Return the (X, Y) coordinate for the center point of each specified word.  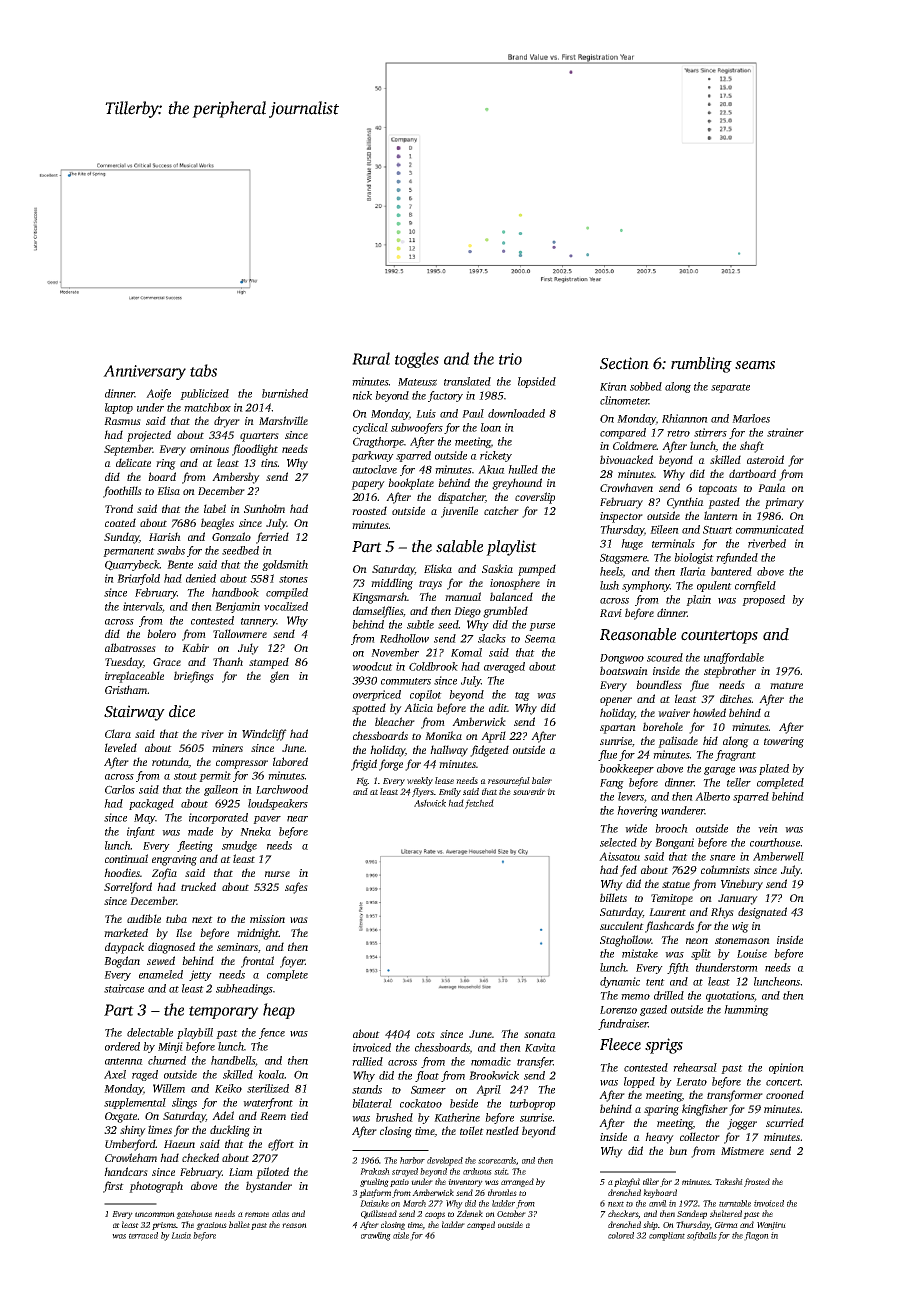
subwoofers (417, 428)
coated (120, 522)
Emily (450, 792)
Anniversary (144, 372)
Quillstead (379, 1214)
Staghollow (625, 941)
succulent (622, 925)
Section (624, 363)
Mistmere (742, 1151)
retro (678, 433)
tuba (176, 918)
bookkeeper (627, 769)
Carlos (120, 789)
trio (510, 359)
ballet (239, 1224)
